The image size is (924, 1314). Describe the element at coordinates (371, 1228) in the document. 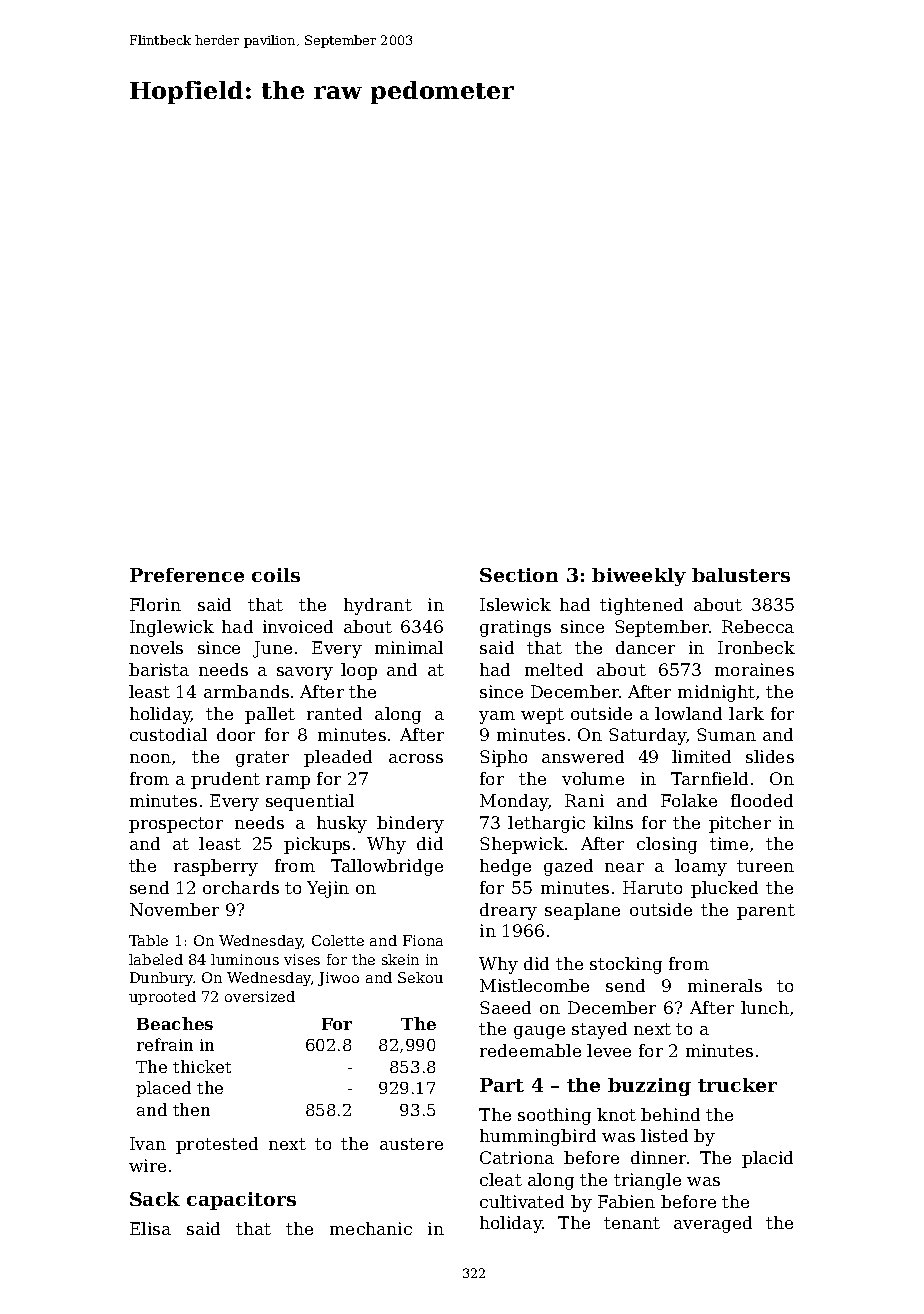

I see `mechanic` at that location.
